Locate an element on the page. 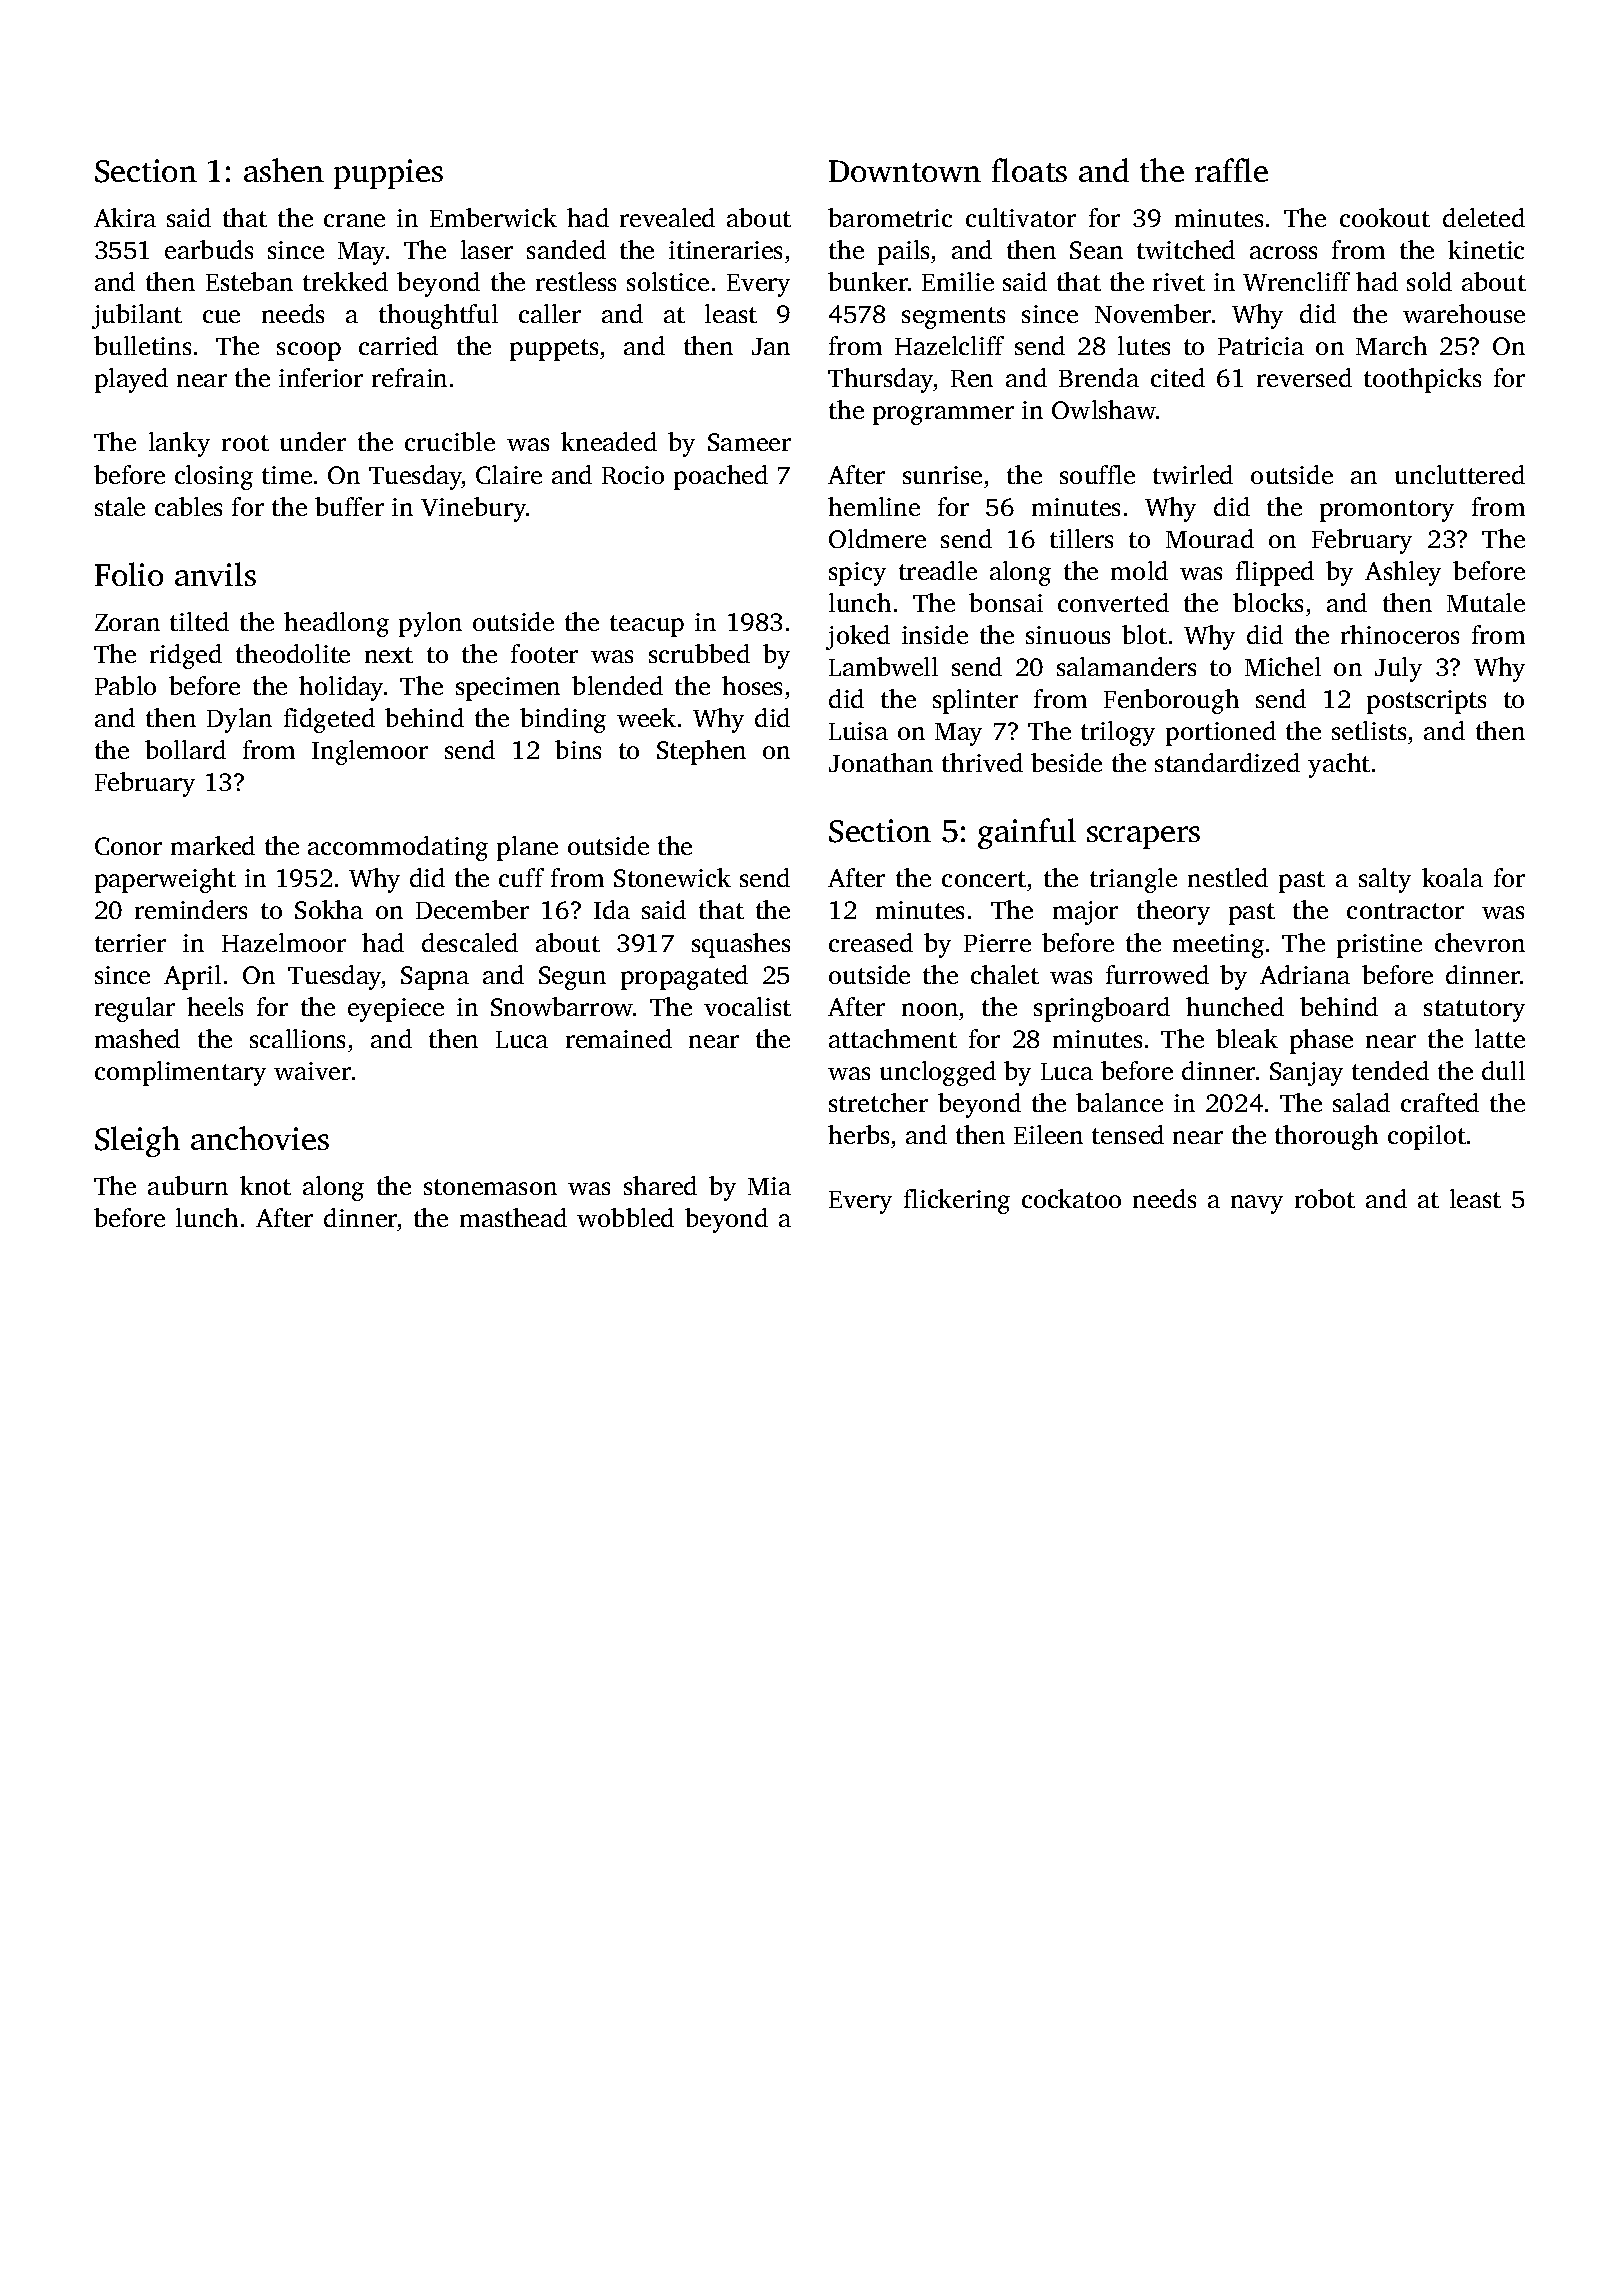  Jan is located at coordinates (771, 346).
